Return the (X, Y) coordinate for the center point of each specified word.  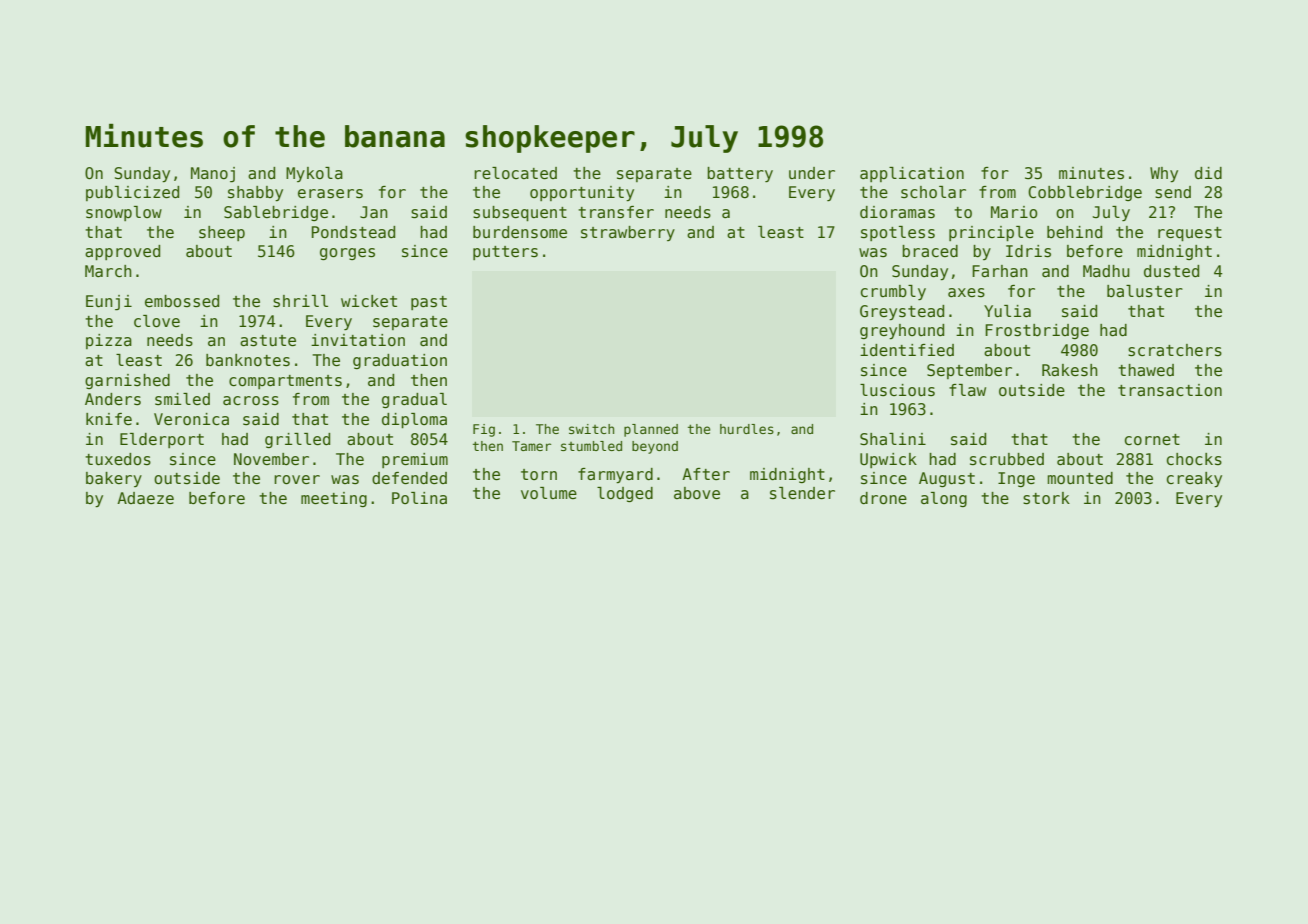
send (1173, 192)
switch (591, 429)
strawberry (628, 233)
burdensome (520, 232)
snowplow (124, 213)
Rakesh (1070, 370)
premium (415, 460)
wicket (369, 301)
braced (930, 251)
